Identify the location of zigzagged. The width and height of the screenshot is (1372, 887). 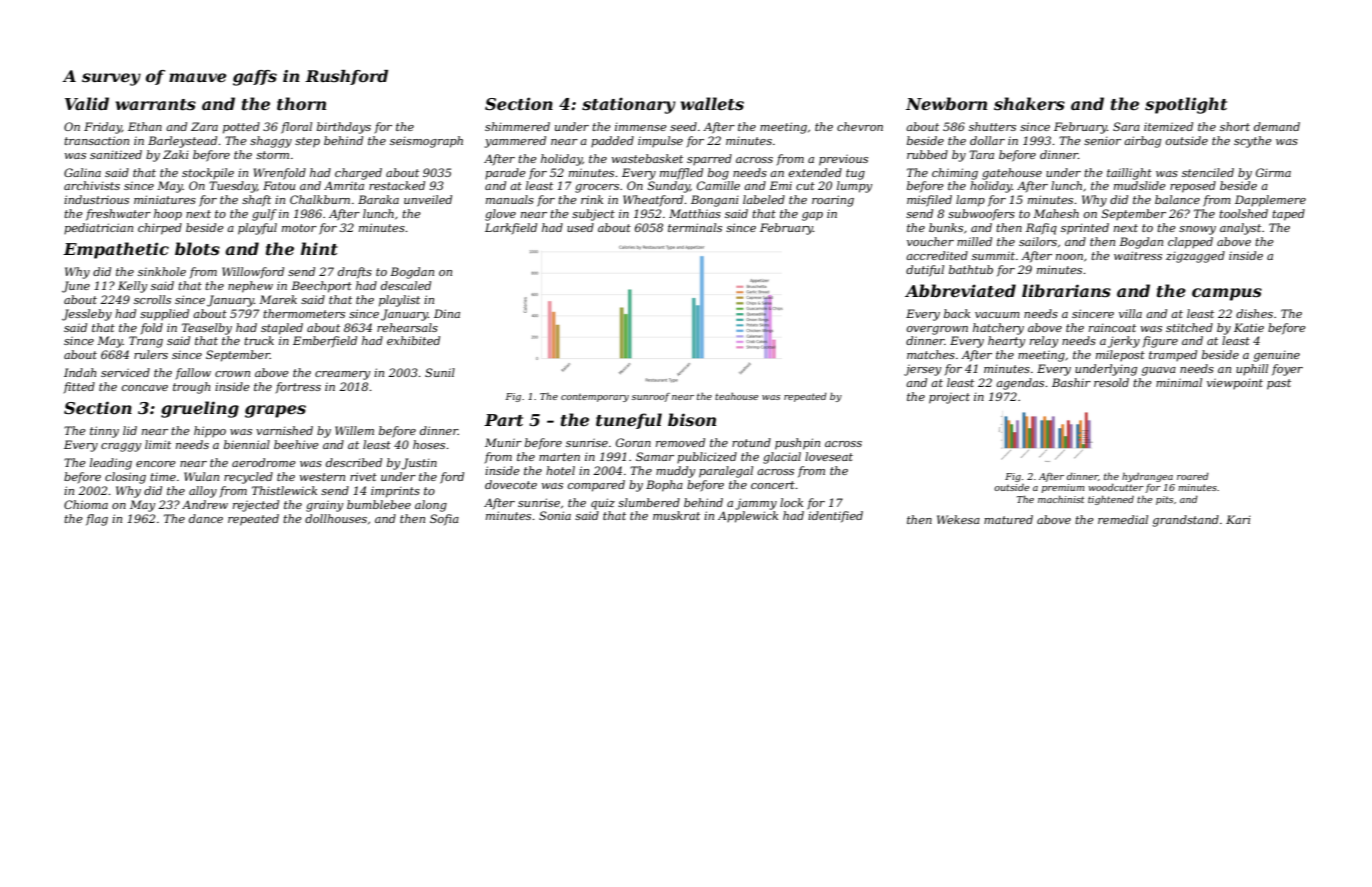
(1195, 257).
